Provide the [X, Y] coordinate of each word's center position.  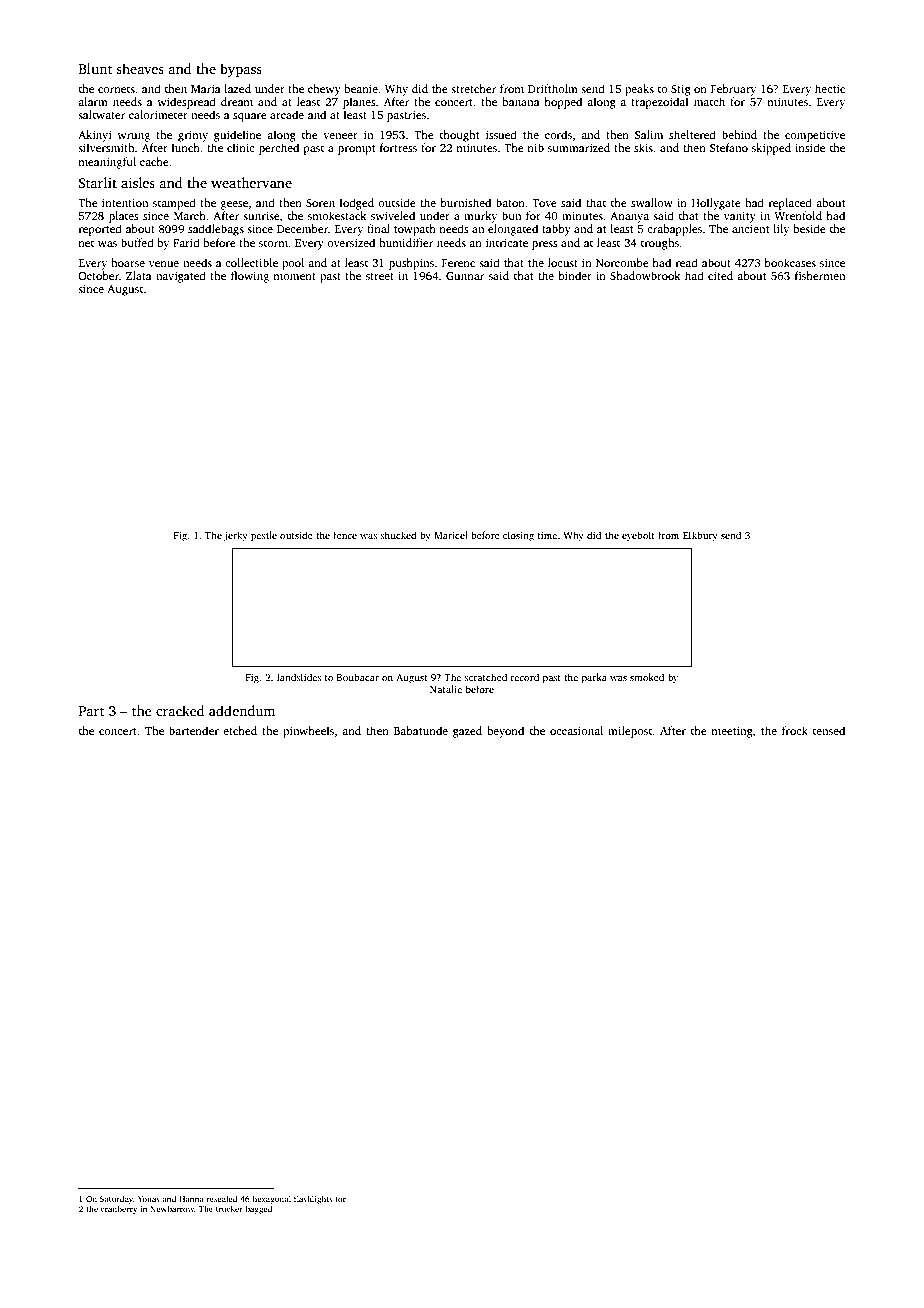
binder [575, 275]
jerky [236, 536]
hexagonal [271, 1199]
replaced [790, 204]
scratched [485, 677]
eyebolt [638, 536]
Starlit [98, 182]
